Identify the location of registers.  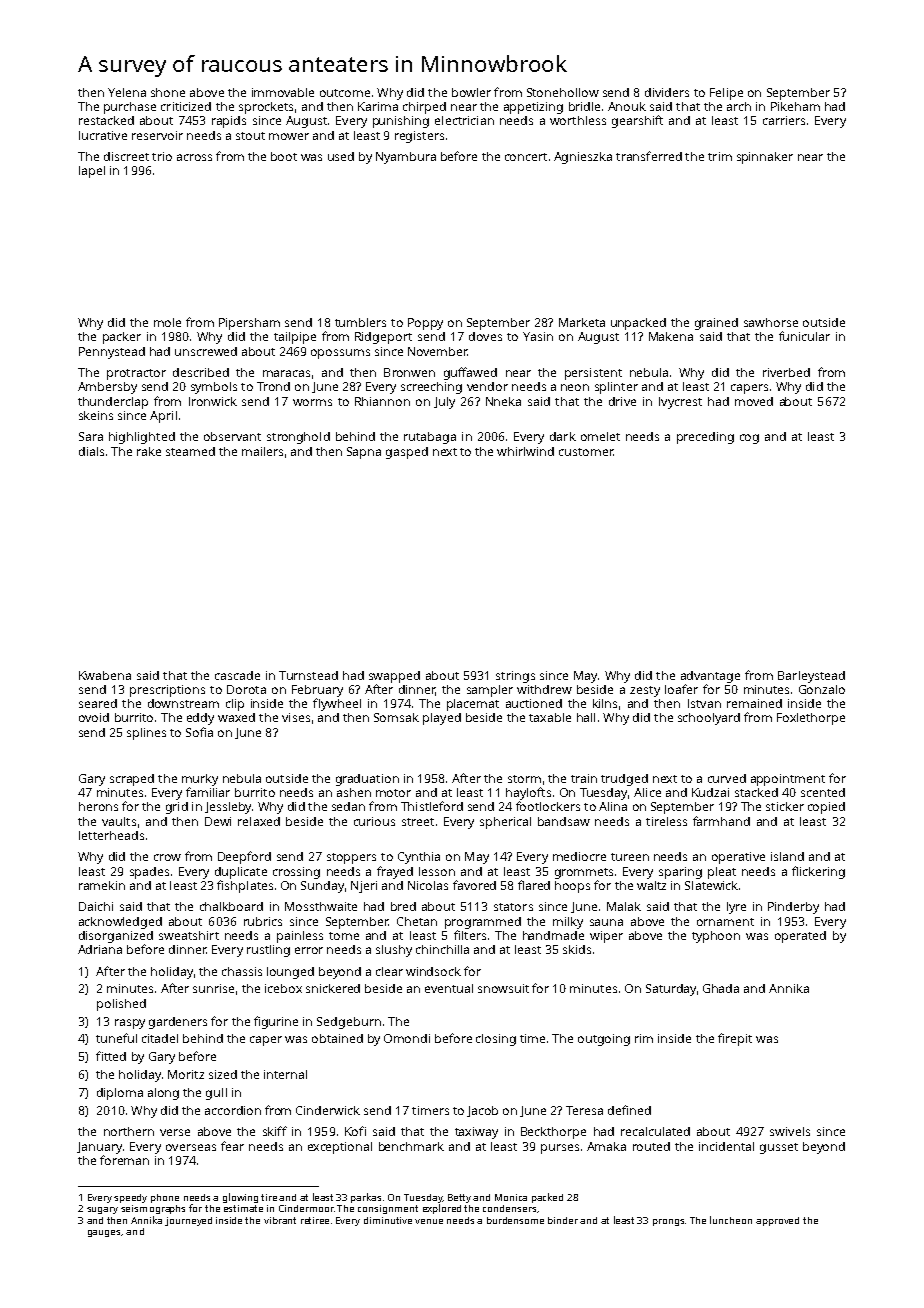
(419, 137).
